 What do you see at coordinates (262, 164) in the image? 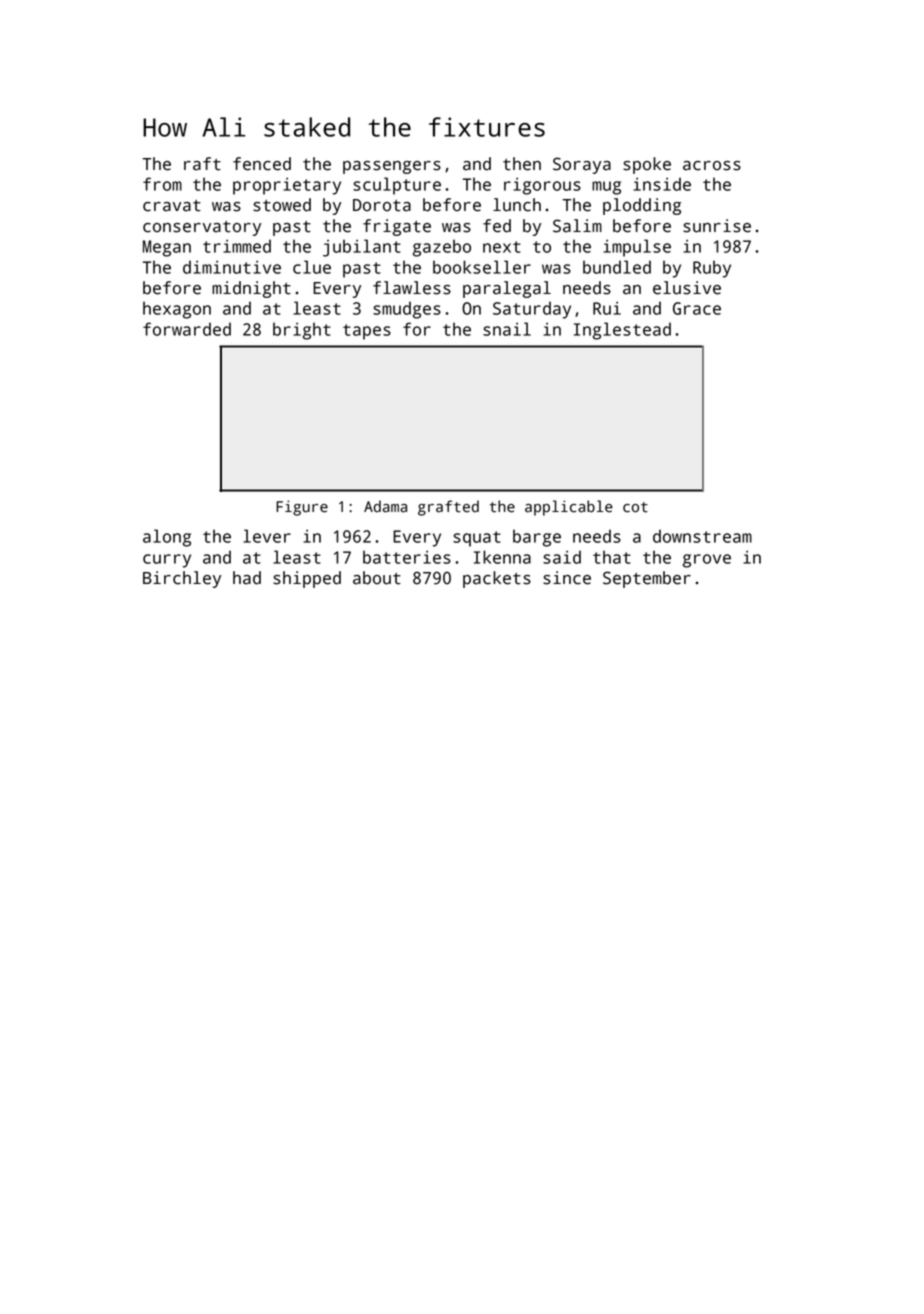
I see `fenced` at bounding box center [262, 164].
